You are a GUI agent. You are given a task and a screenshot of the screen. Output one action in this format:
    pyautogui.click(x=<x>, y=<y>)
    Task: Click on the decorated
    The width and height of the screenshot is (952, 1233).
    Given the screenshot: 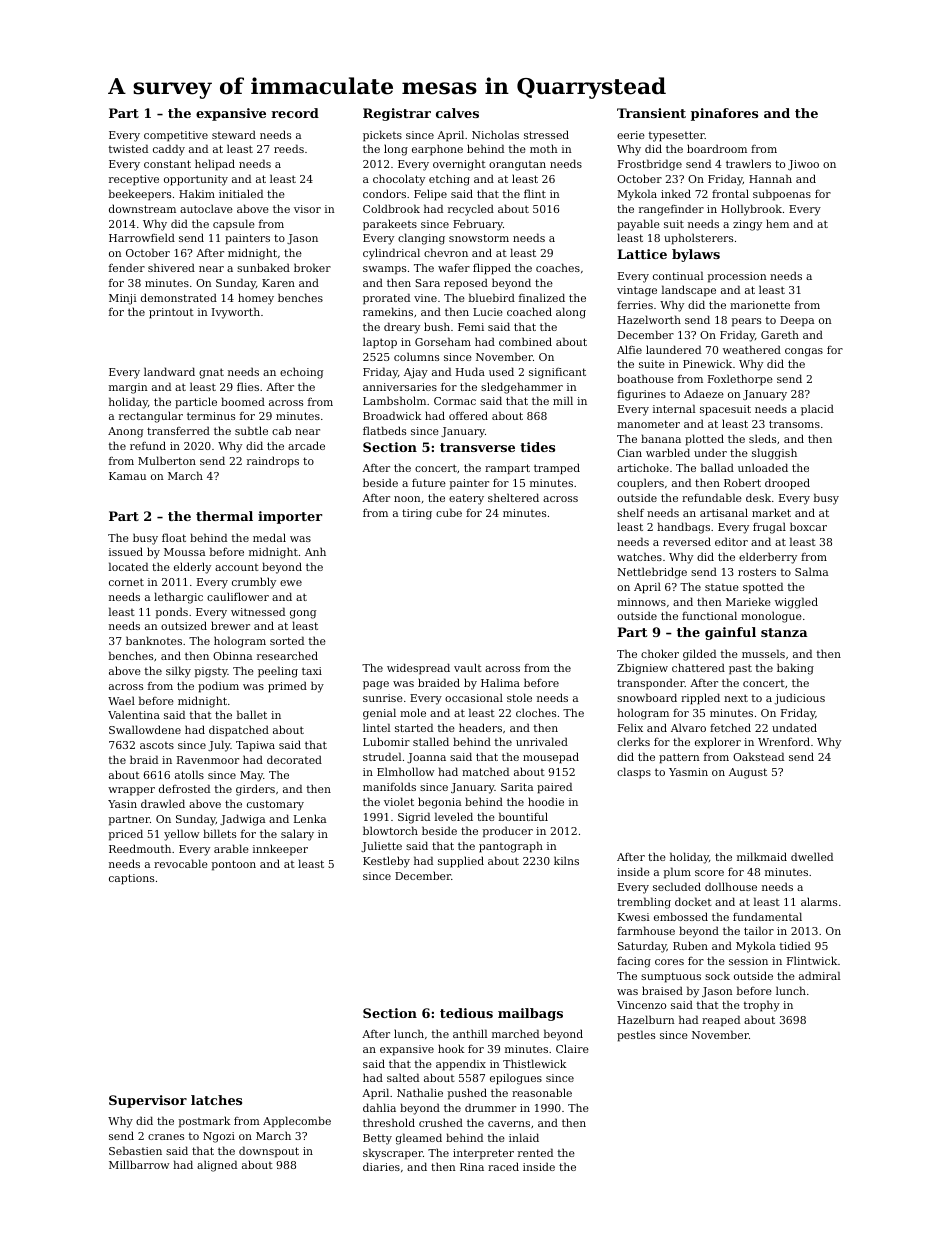 What is the action you would take?
    pyautogui.click(x=294, y=759)
